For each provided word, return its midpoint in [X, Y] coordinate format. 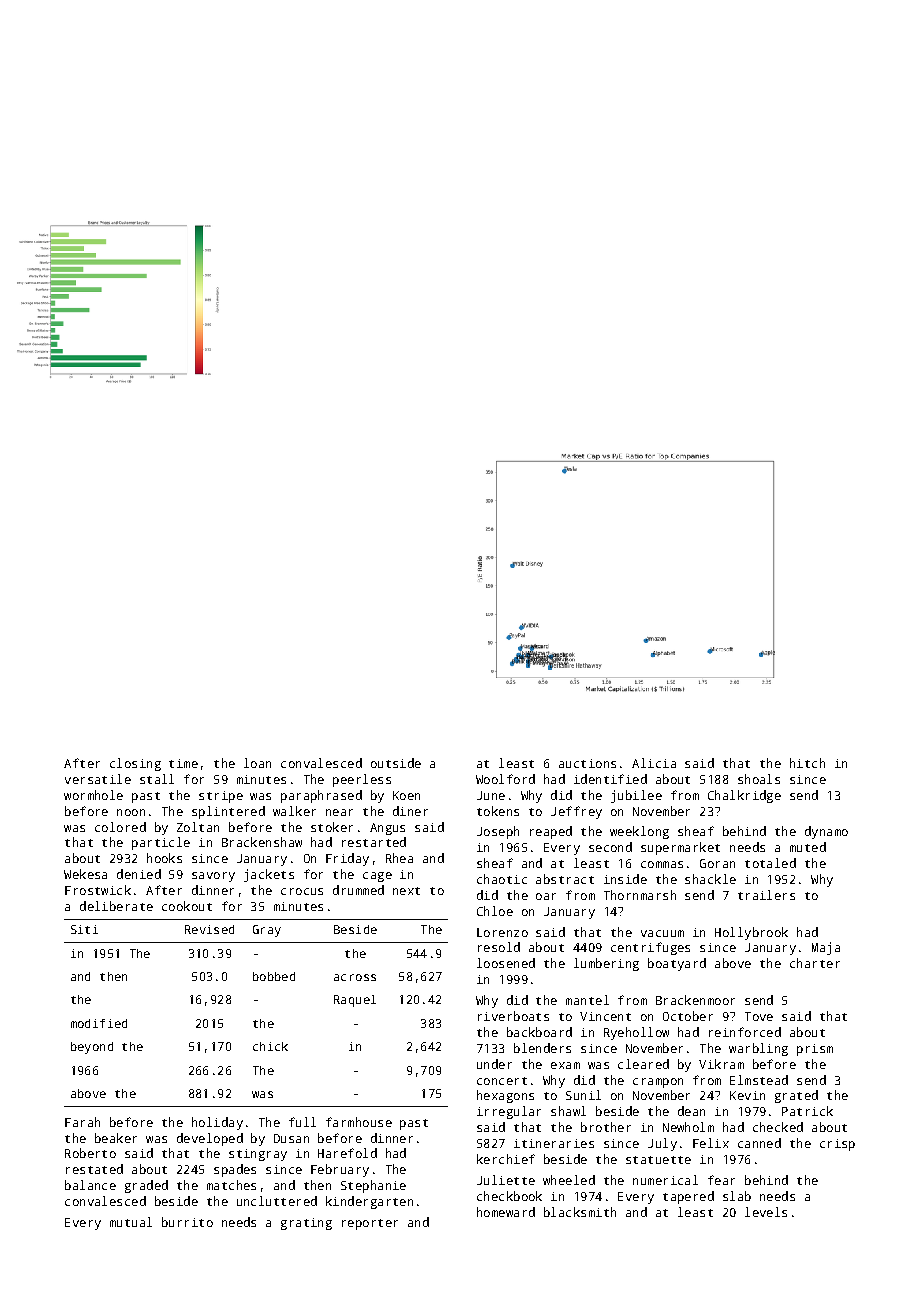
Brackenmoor [695, 1000]
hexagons [505, 1096]
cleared [643, 1064]
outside [396, 763]
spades [235, 1170]
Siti [84, 929]
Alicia [654, 763]
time [183, 763]
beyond [92, 1048]
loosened [506, 963]
